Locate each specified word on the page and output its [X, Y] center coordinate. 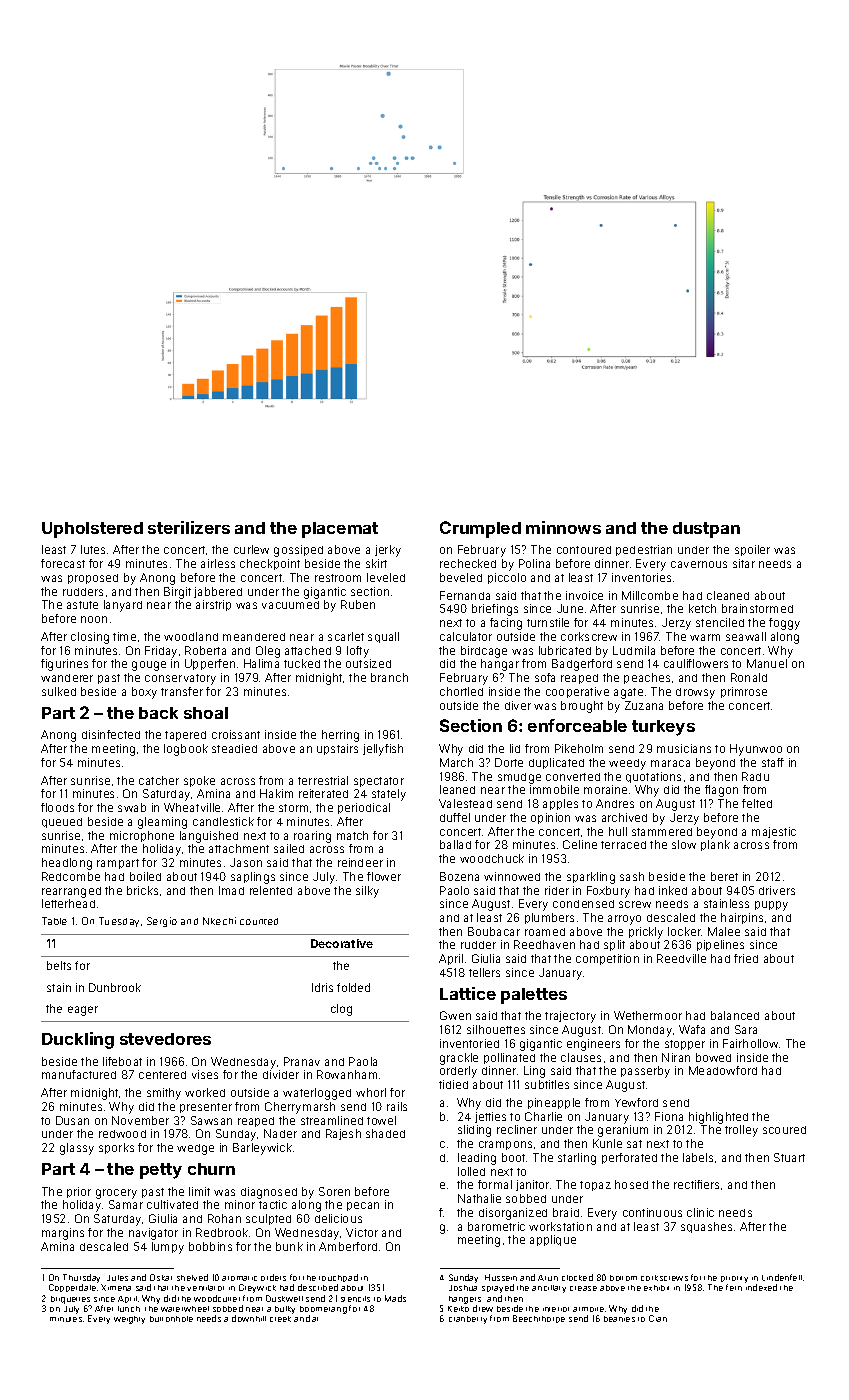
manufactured [79, 1074]
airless [218, 563]
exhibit [656, 1288]
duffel [455, 817]
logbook [186, 750]
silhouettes [496, 1029]
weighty [129, 1320]
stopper [685, 1045]
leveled [386, 577]
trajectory [570, 1017]
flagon [721, 791]
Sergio [162, 922]
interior [556, 1309]
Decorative [342, 943]
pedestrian [644, 550]
